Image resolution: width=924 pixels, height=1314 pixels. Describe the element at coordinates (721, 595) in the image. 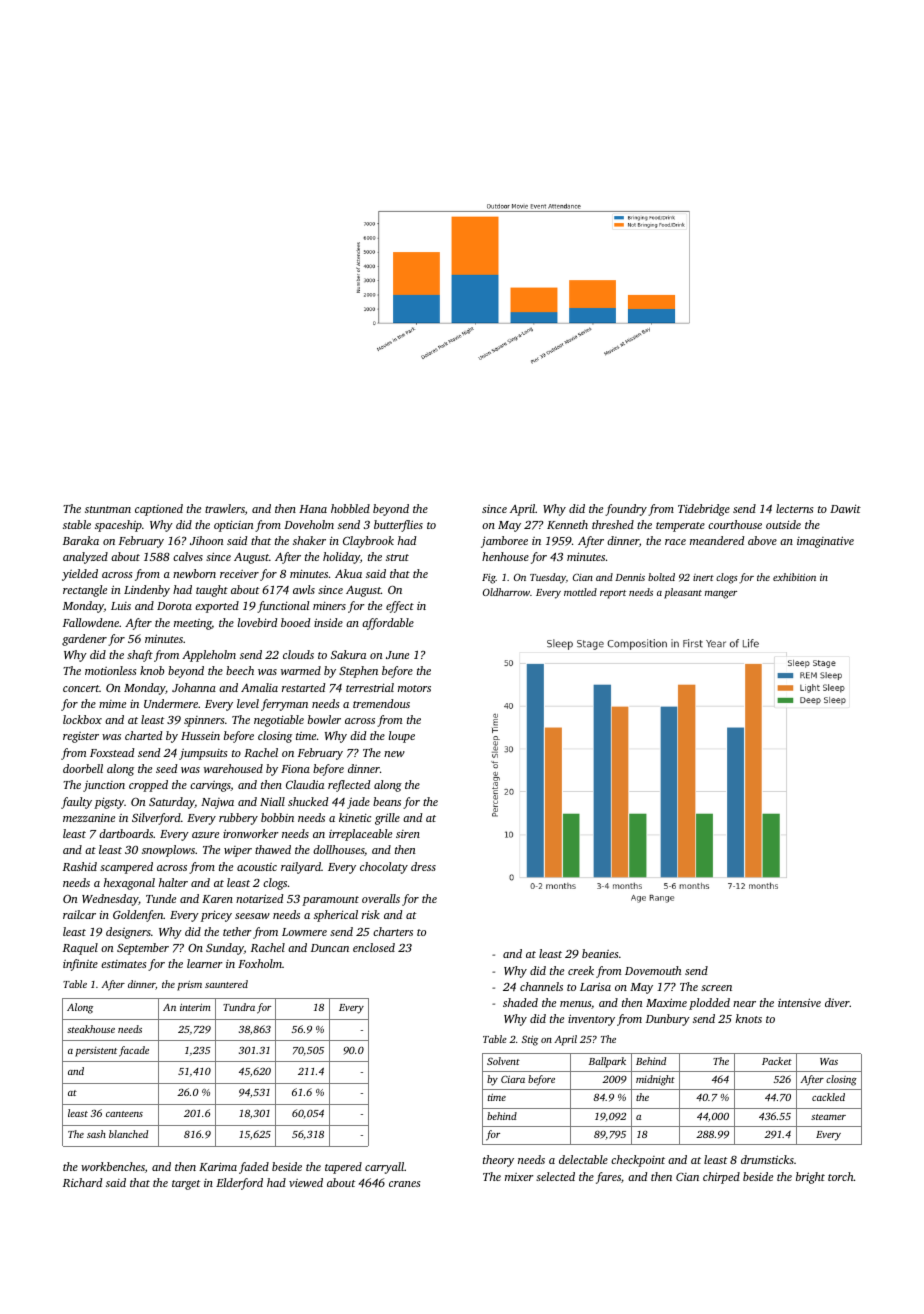

I see `manger` at that location.
